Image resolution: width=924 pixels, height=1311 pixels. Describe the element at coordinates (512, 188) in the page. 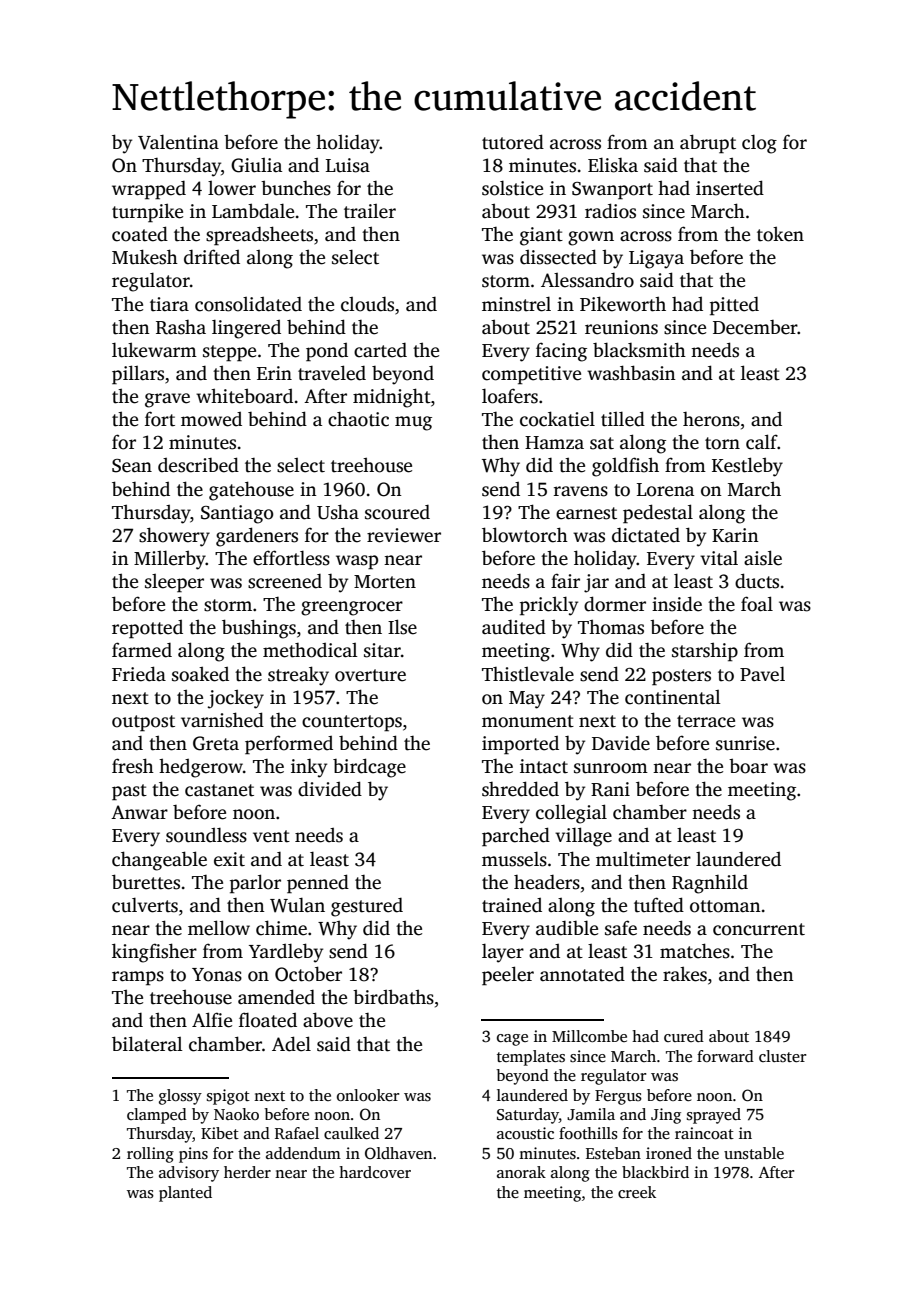

I see `solstice` at that location.
